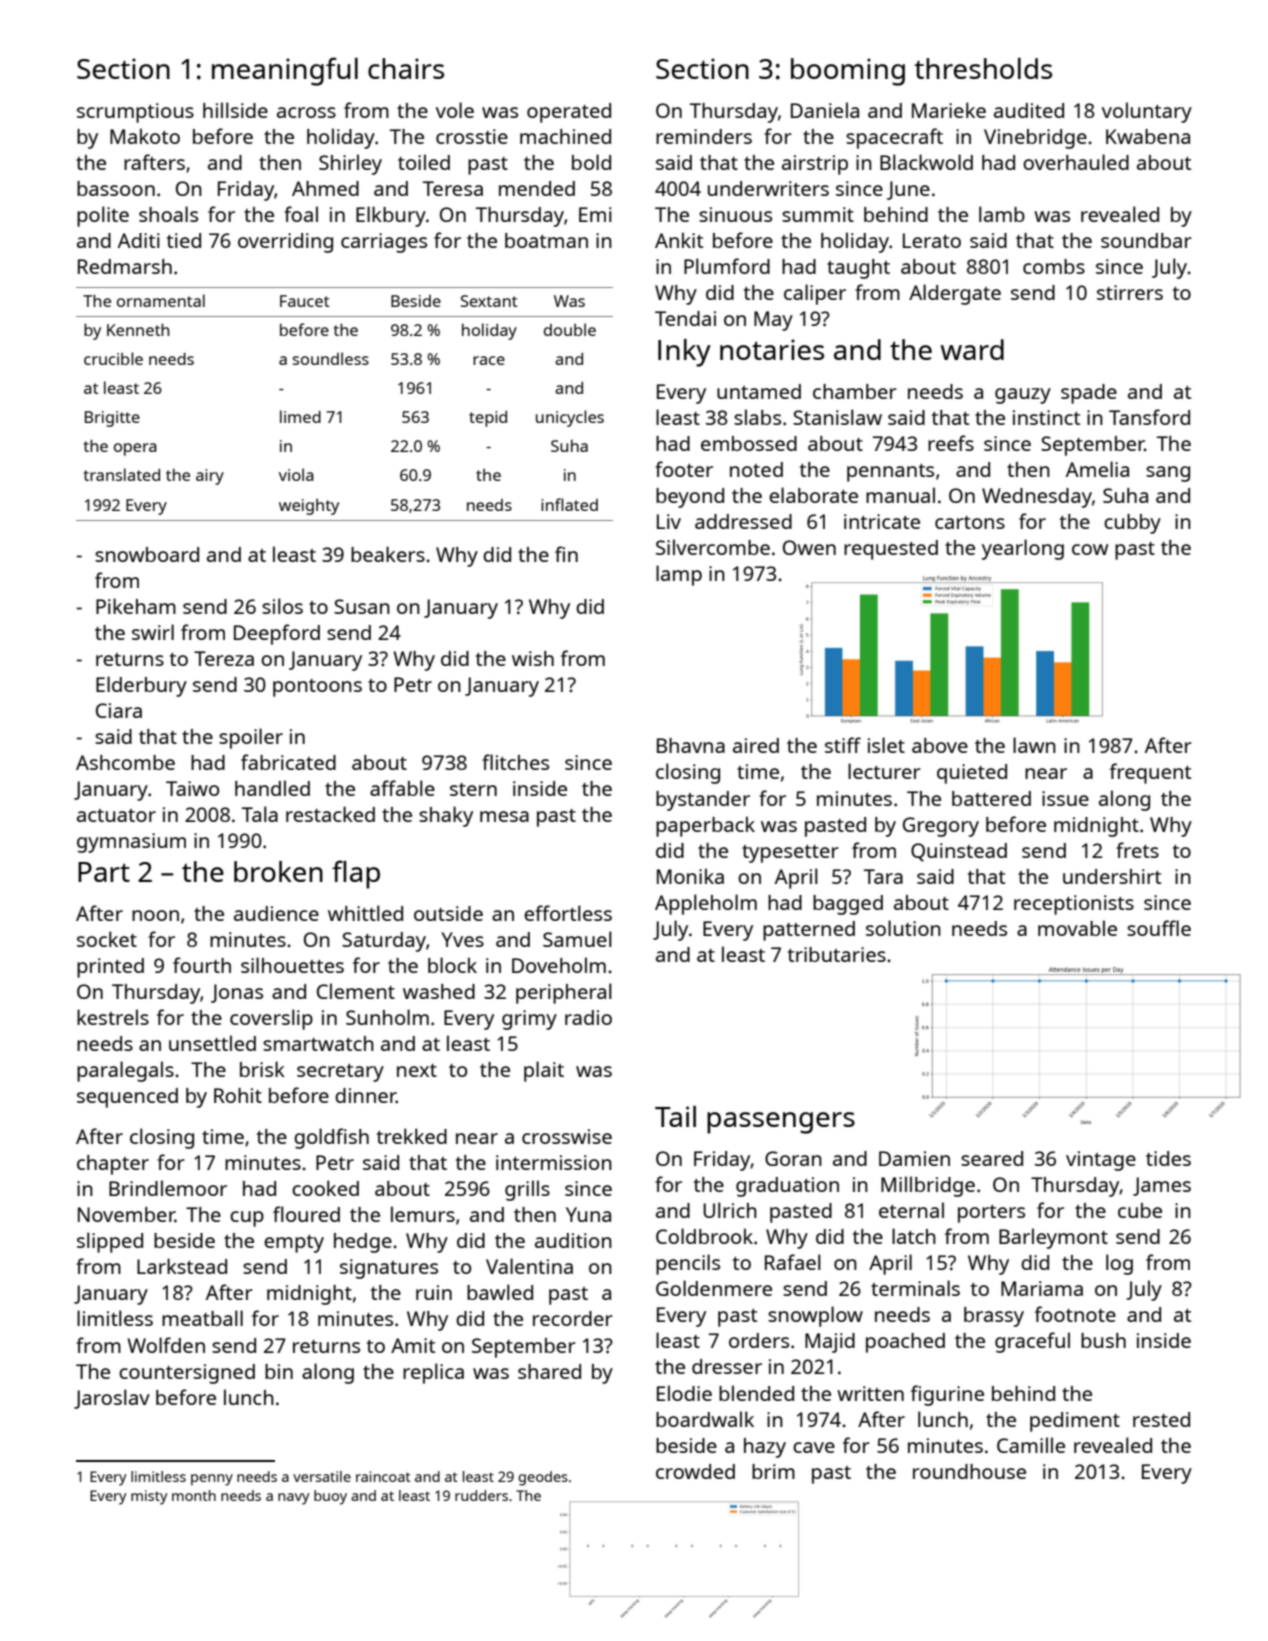 The width and height of the screenshot is (1268, 1641). I want to click on rudders, so click(481, 1495).
